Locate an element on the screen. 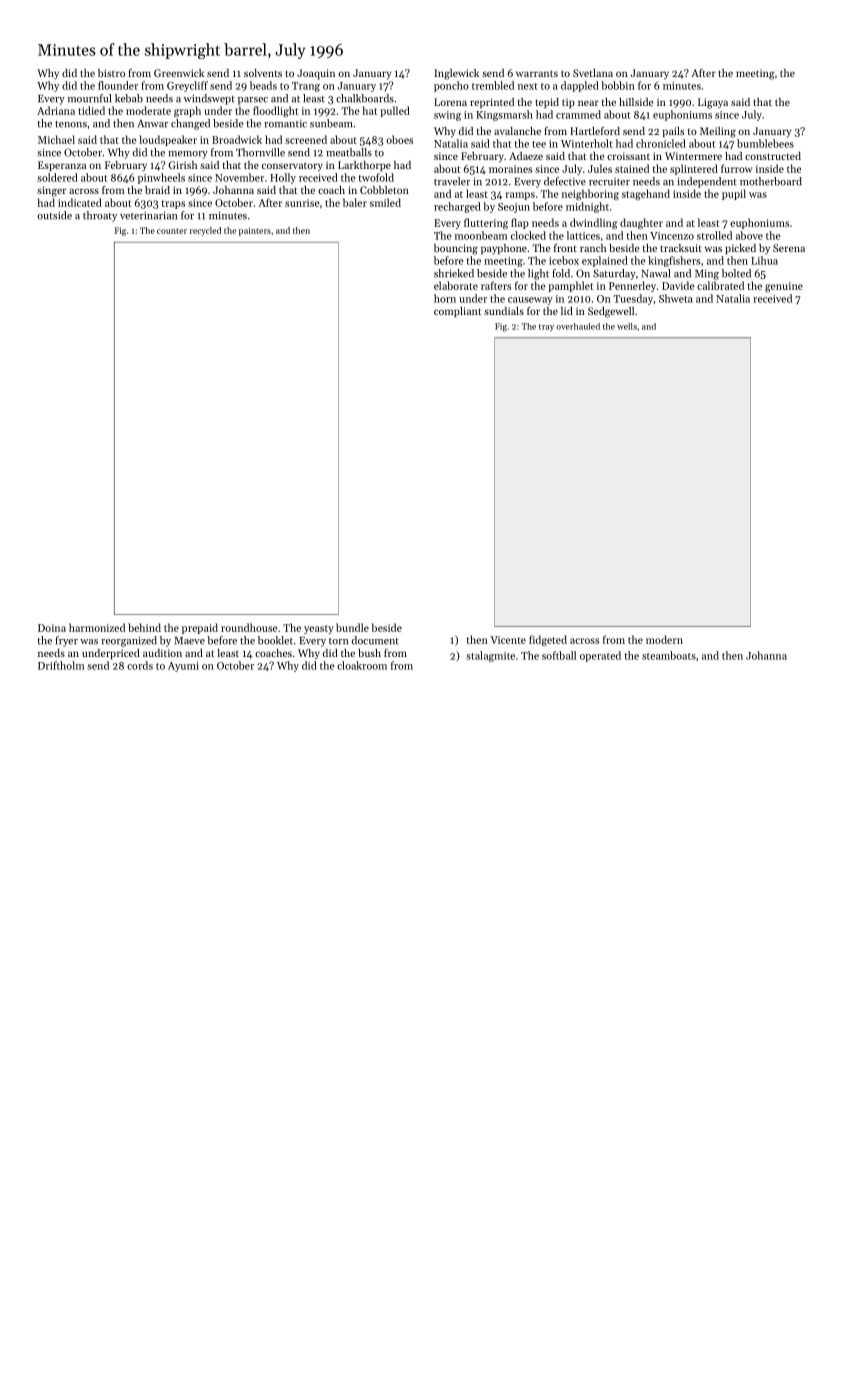  swing is located at coordinates (447, 116).
